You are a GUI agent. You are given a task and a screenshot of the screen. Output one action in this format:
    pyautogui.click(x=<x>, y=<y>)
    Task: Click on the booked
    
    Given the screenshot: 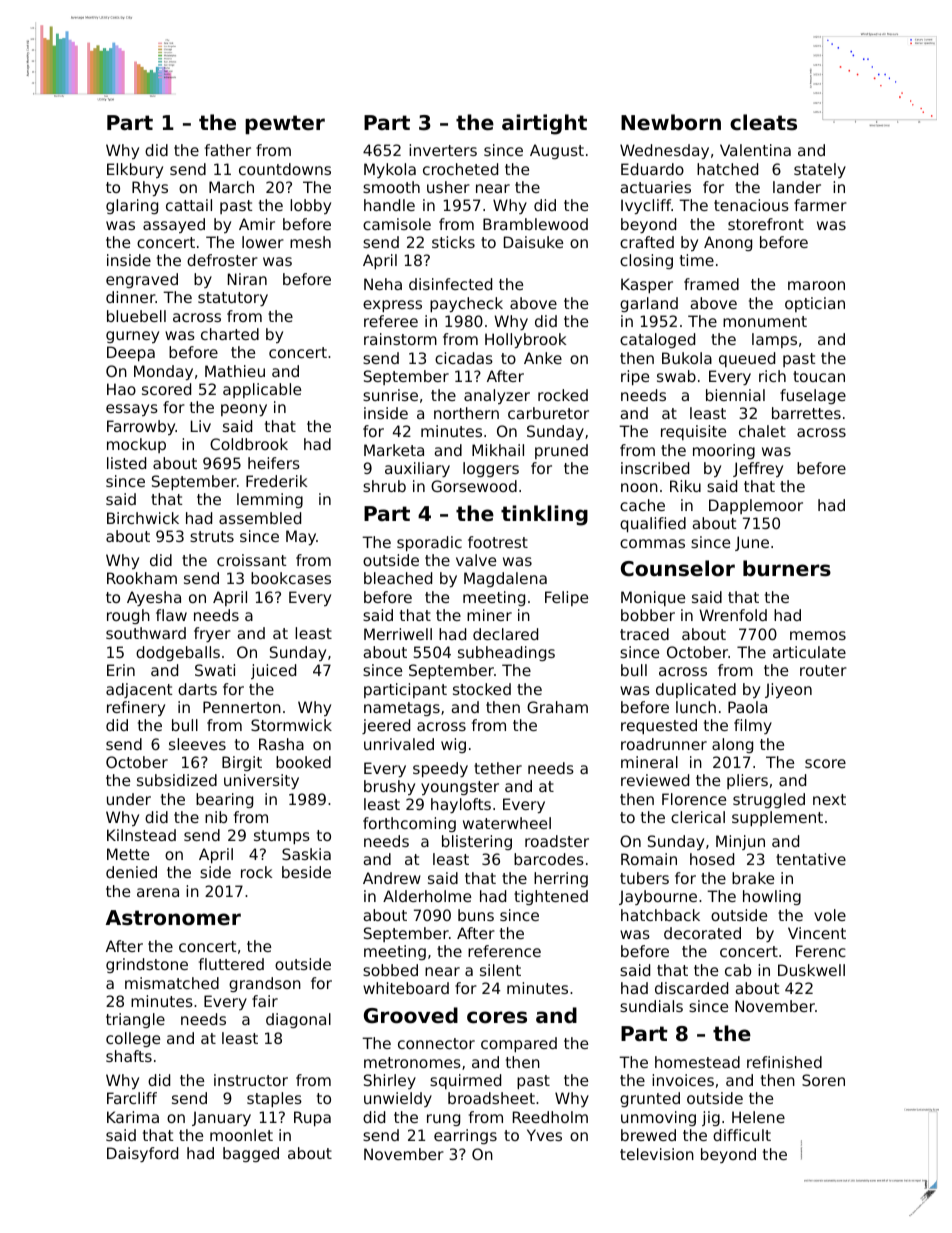 What is the action you would take?
    pyautogui.click(x=303, y=762)
